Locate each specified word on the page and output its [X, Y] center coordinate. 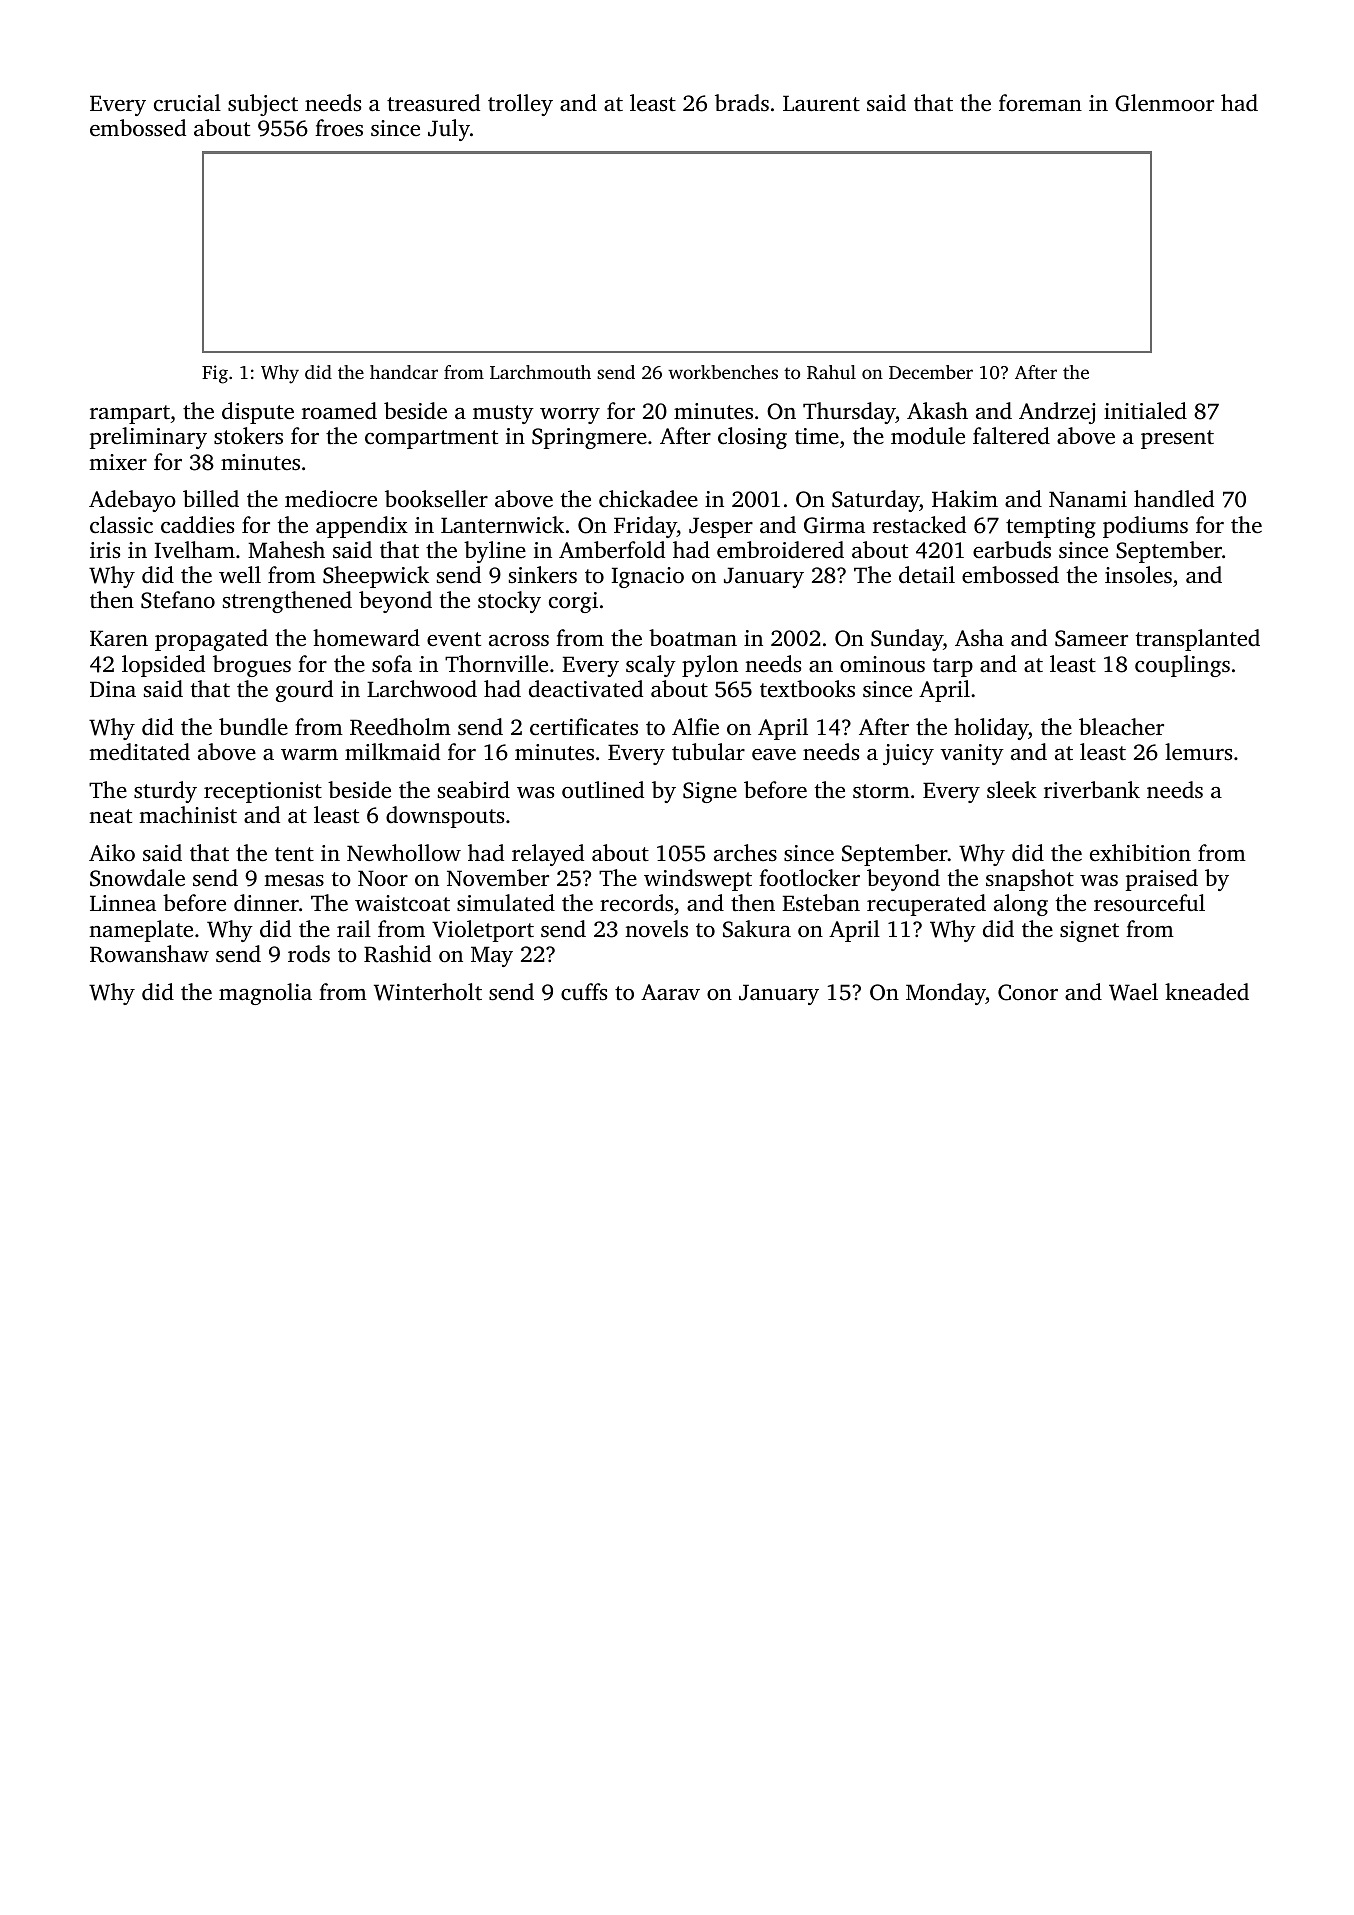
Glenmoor [1164, 103]
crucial [187, 103]
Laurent [821, 103]
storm [881, 791]
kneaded [1207, 992]
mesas [294, 881]
